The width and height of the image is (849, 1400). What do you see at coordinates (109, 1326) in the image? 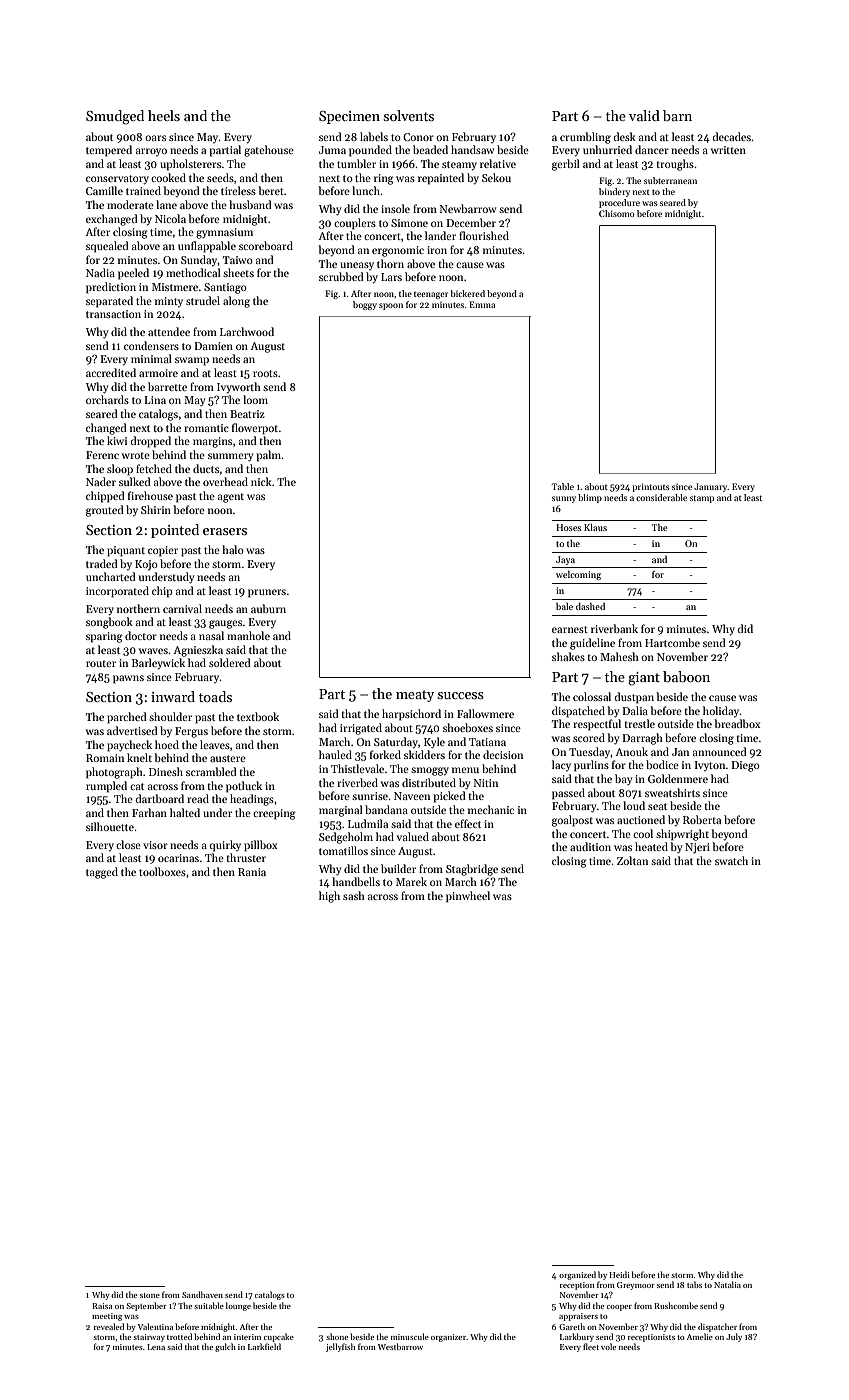
I see `revealed` at bounding box center [109, 1326].
